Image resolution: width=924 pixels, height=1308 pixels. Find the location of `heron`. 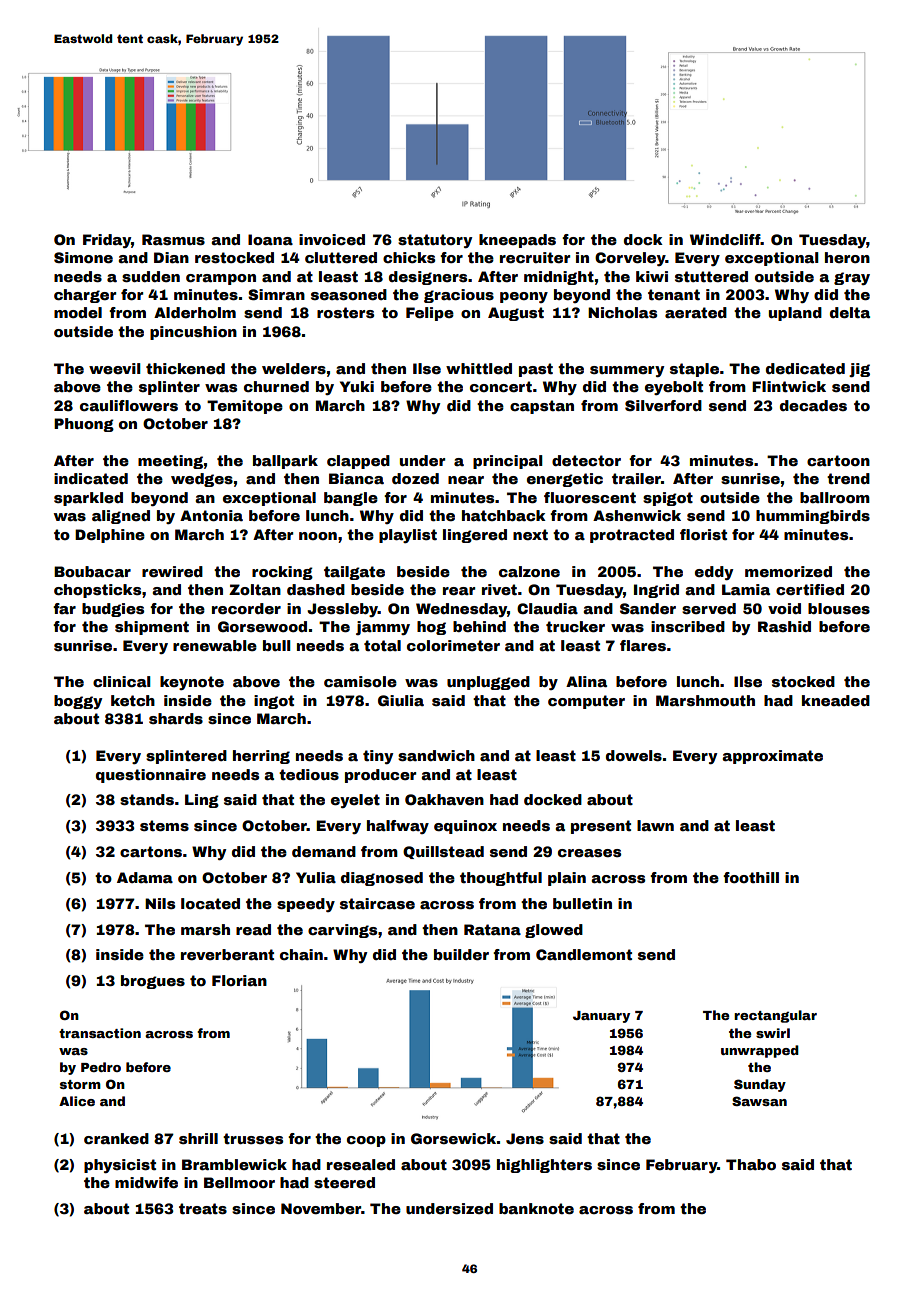

heron is located at coordinates (847, 257).
